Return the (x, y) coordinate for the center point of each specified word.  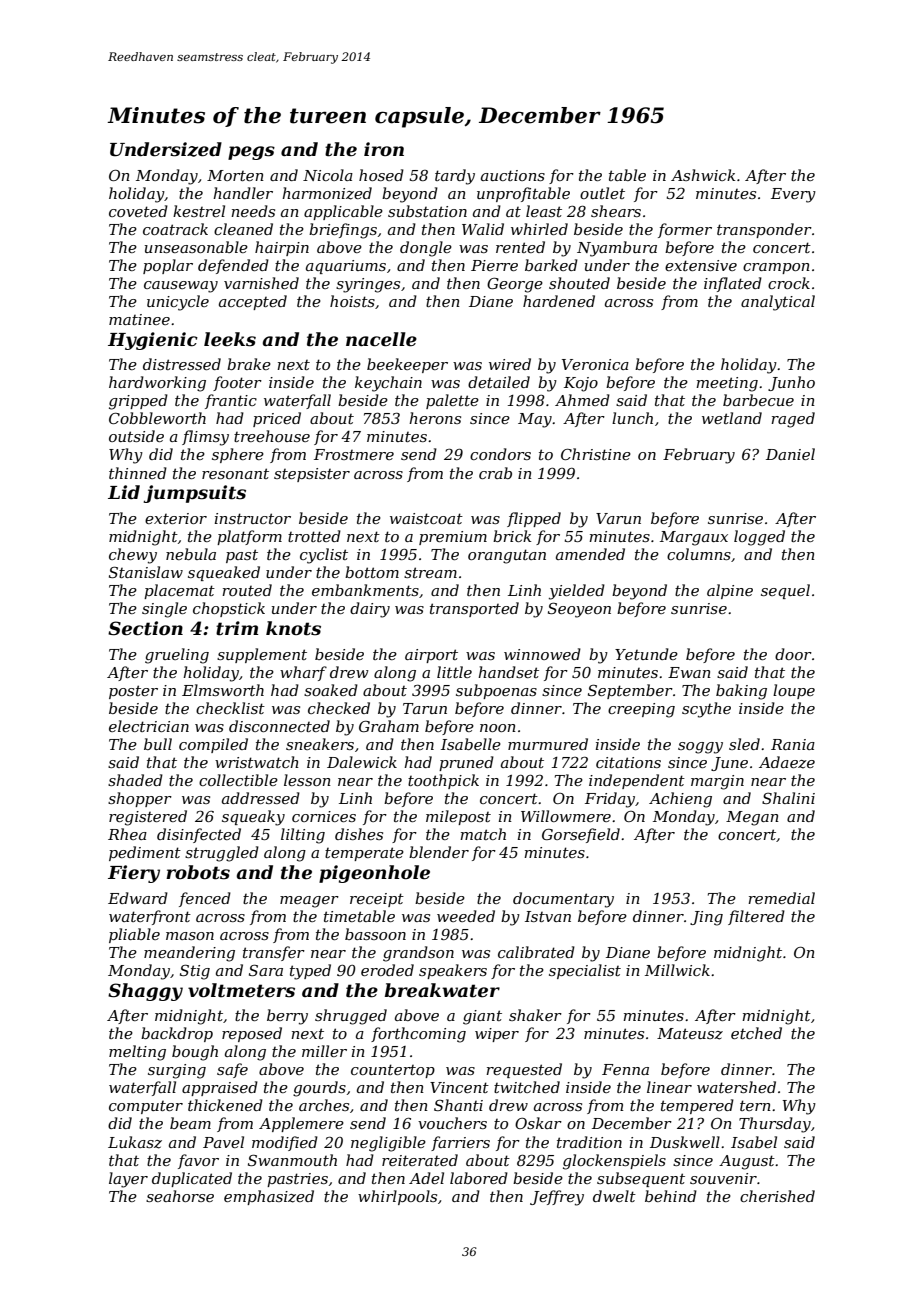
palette (452, 401)
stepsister (312, 475)
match (483, 834)
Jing (706, 918)
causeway (181, 287)
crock (789, 283)
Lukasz (135, 1142)
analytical (778, 303)
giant (482, 1017)
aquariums (346, 267)
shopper (140, 799)
